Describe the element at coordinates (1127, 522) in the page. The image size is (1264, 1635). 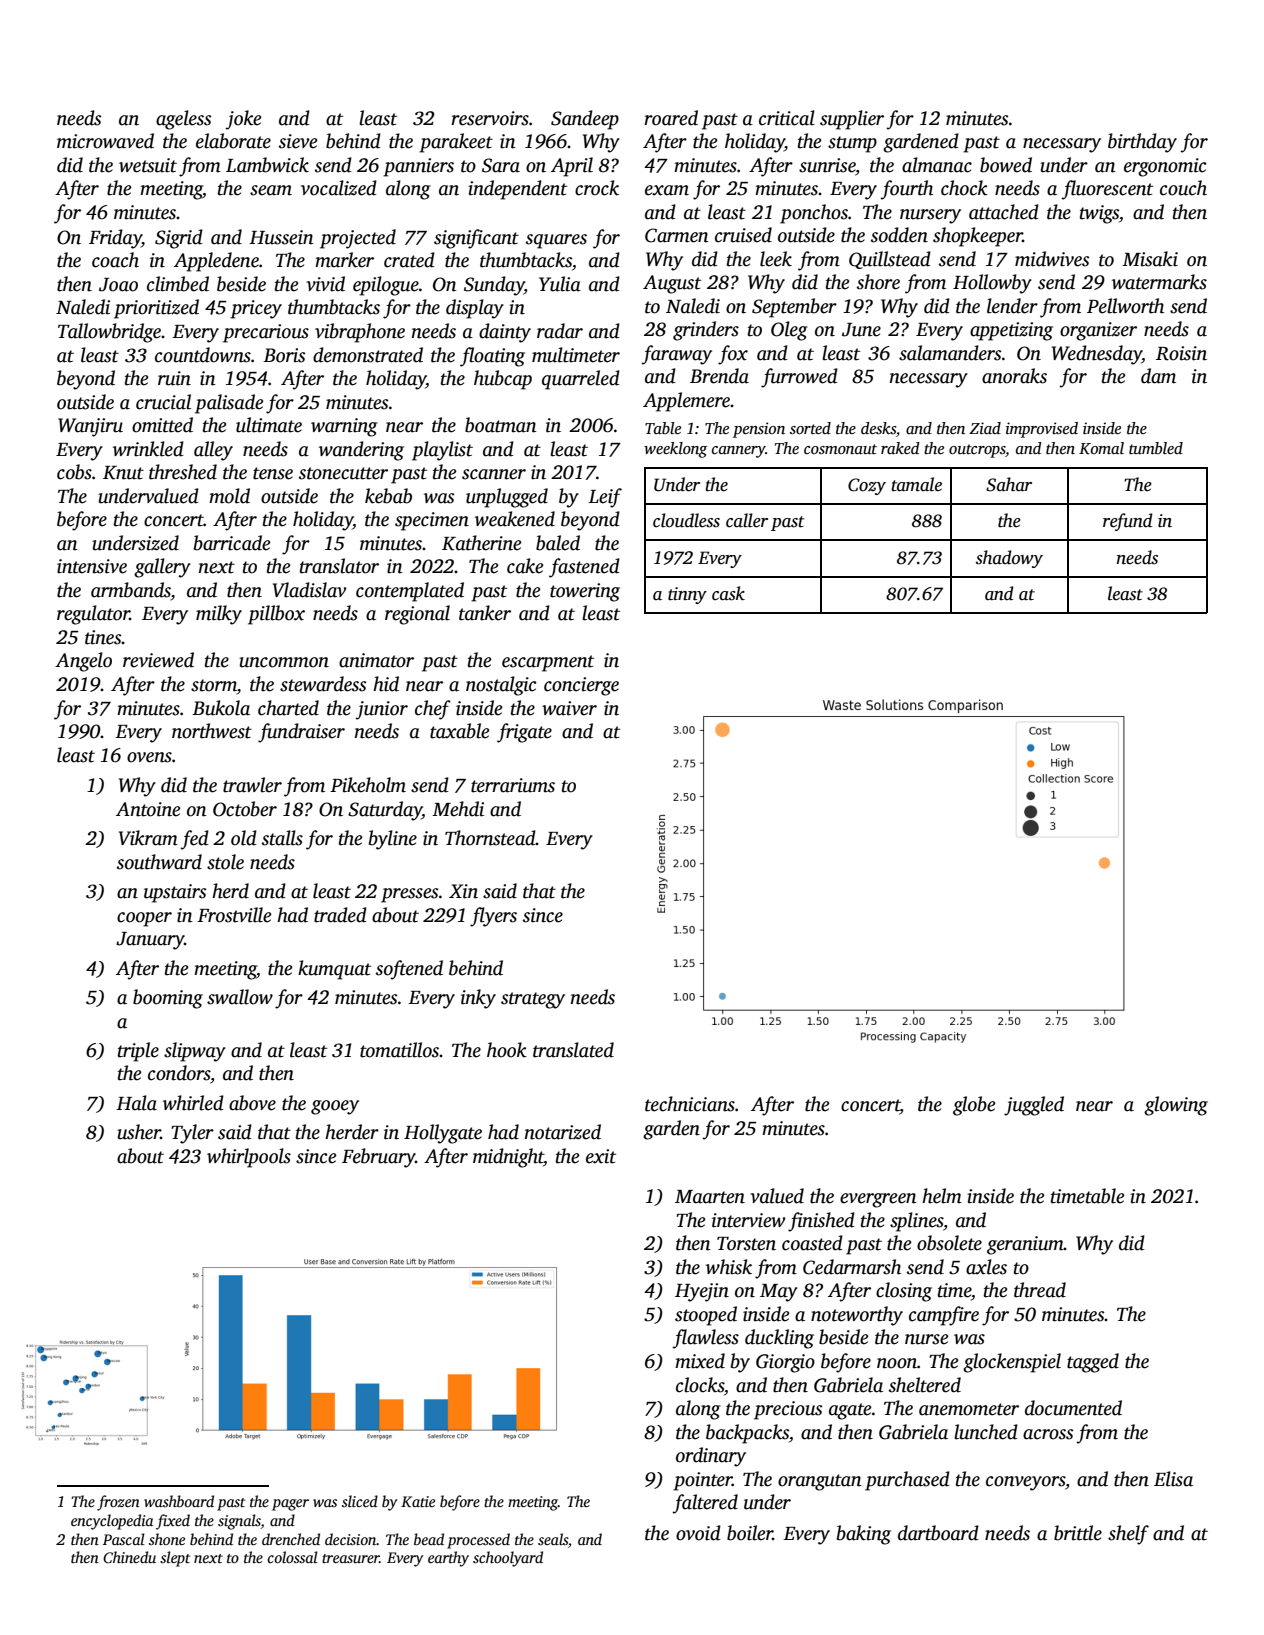
I see `refund` at that location.
